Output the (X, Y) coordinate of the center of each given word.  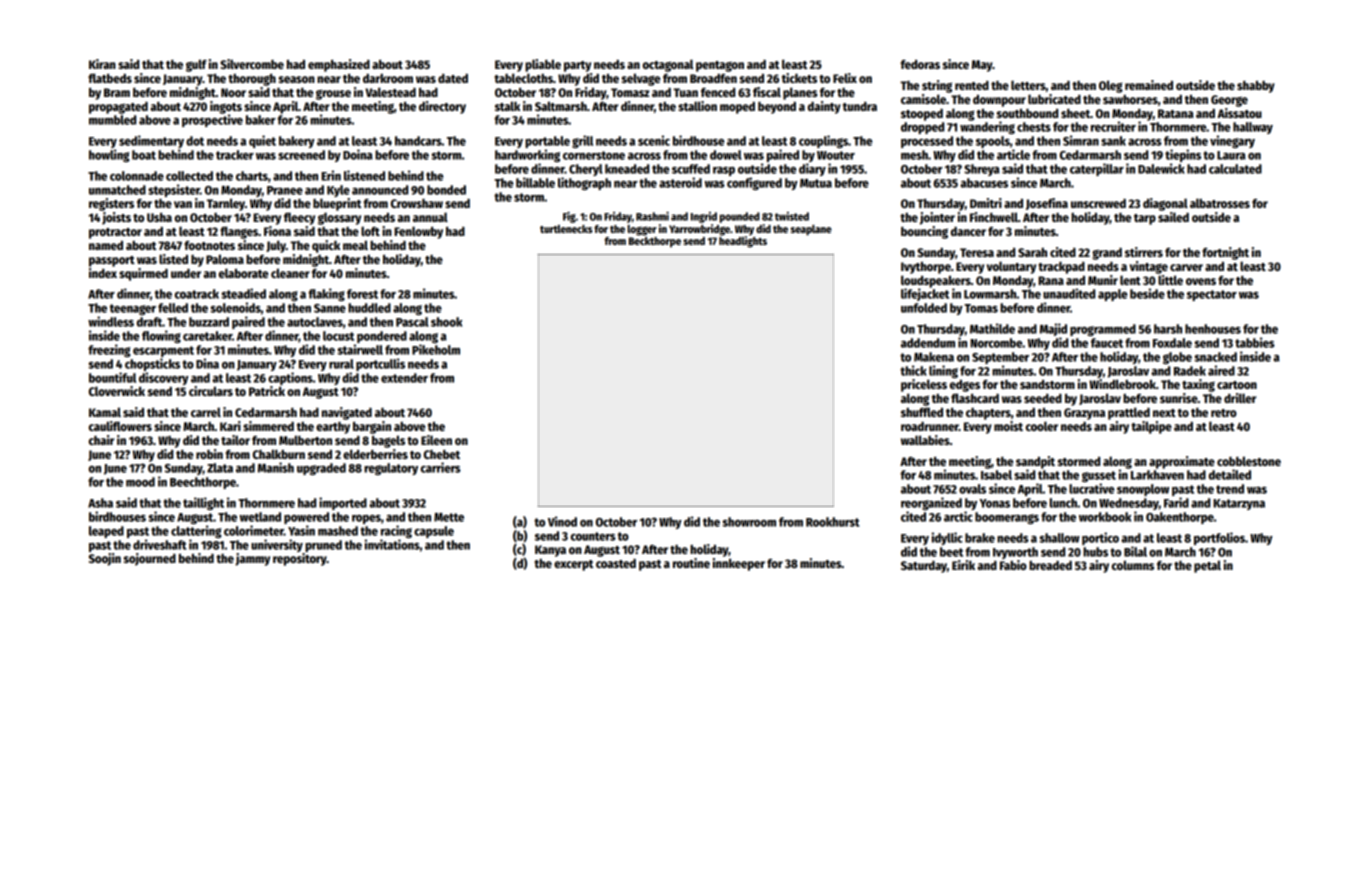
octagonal (668, 65)
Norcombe (996, 343)
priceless (924, 385)
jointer (937, 218)
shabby (1256, 86)
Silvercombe (252, 64)
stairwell (360, 349)
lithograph (584, 183)
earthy (333, 428)
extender (404, 378)
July (276, 246)
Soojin (105, 559)
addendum (928, 343)
